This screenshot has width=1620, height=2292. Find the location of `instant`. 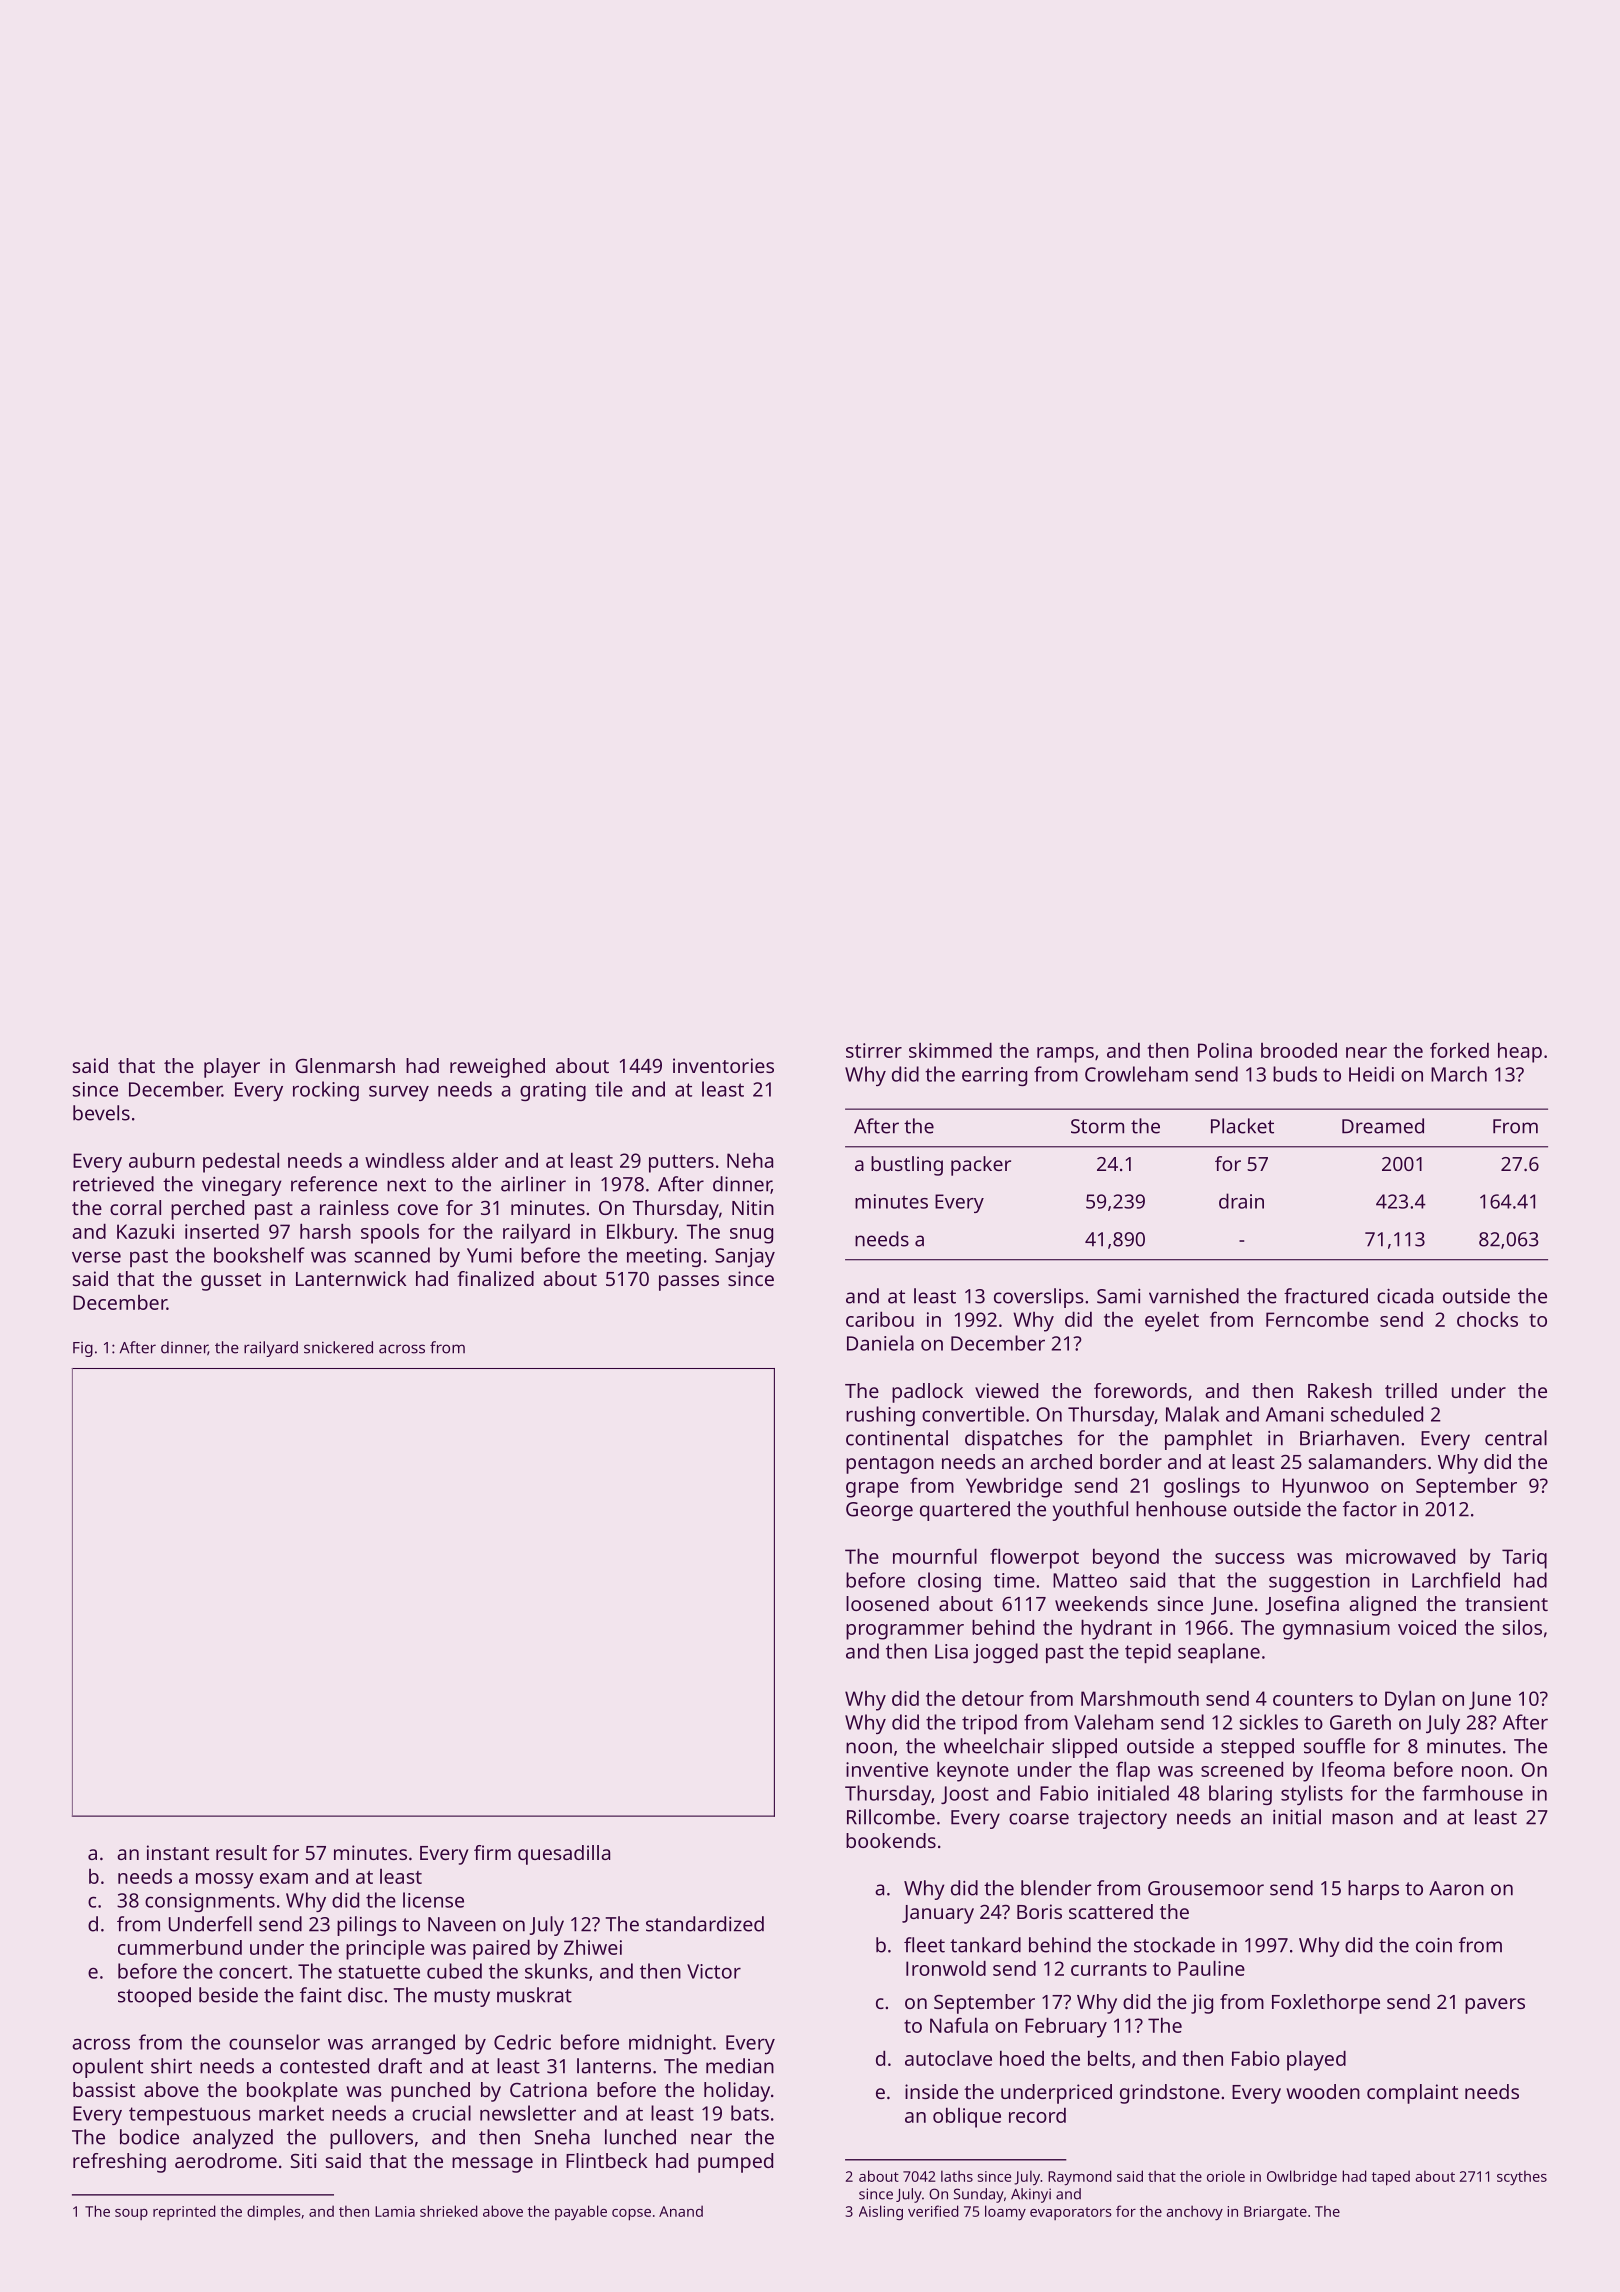

instant is located at coordinates (178, 1852).
